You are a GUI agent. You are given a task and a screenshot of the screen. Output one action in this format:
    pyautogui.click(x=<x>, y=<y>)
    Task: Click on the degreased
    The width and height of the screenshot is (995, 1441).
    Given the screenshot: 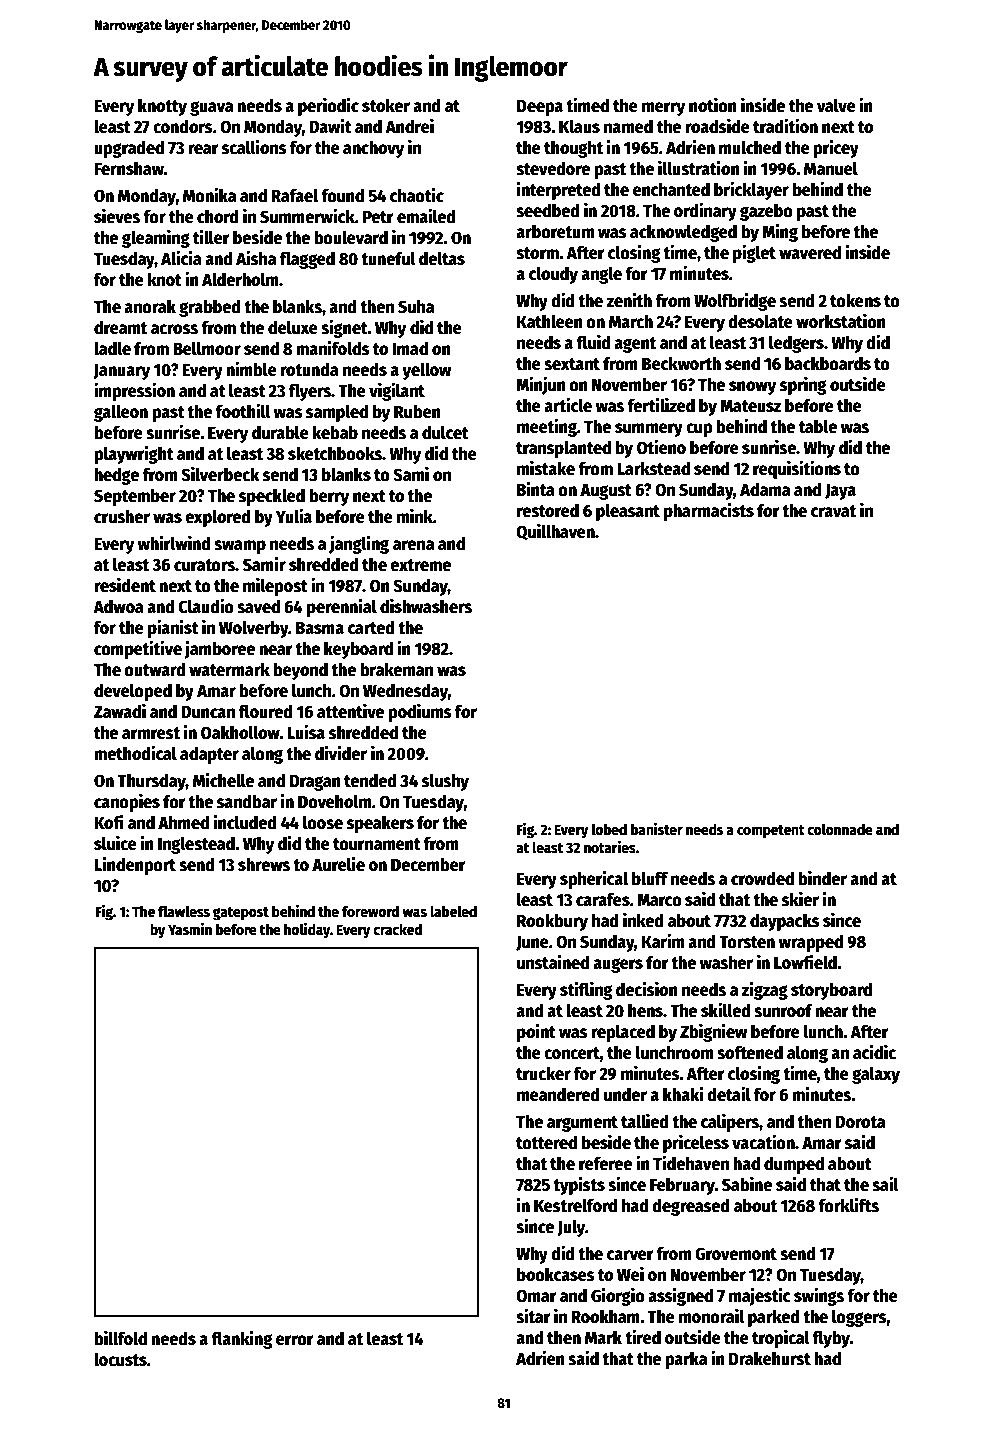 What is the action you would take?
    pyautogui.click(x=691, y=1207)
